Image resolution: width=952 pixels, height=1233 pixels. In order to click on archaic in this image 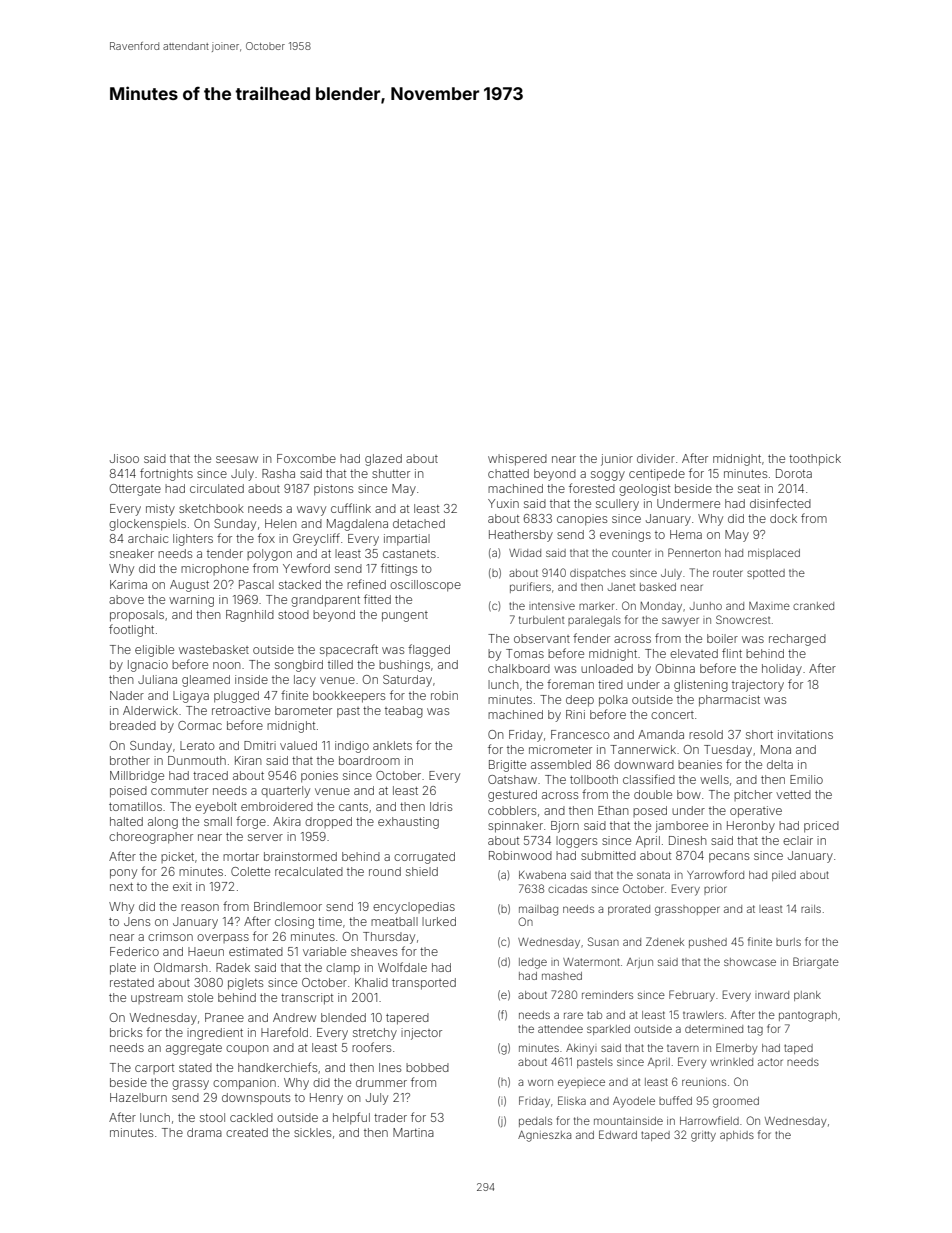, I will do `click(148, 538)`.
